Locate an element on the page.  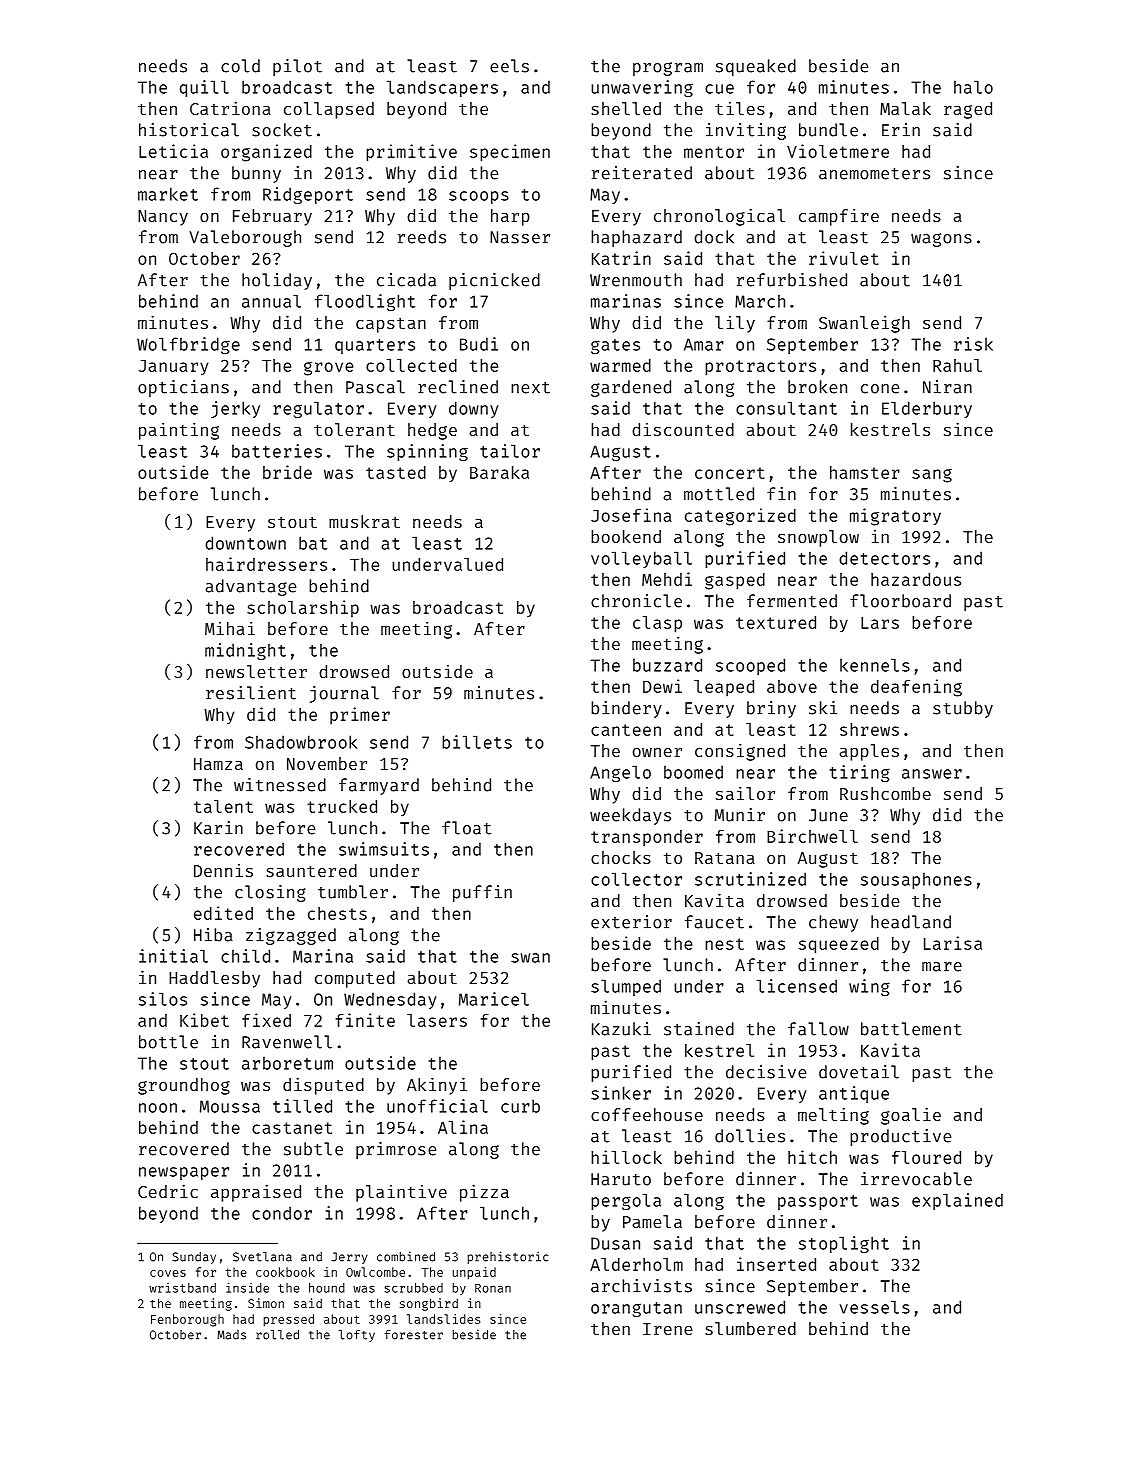
Maricel is located at coordinates (494, 999).
